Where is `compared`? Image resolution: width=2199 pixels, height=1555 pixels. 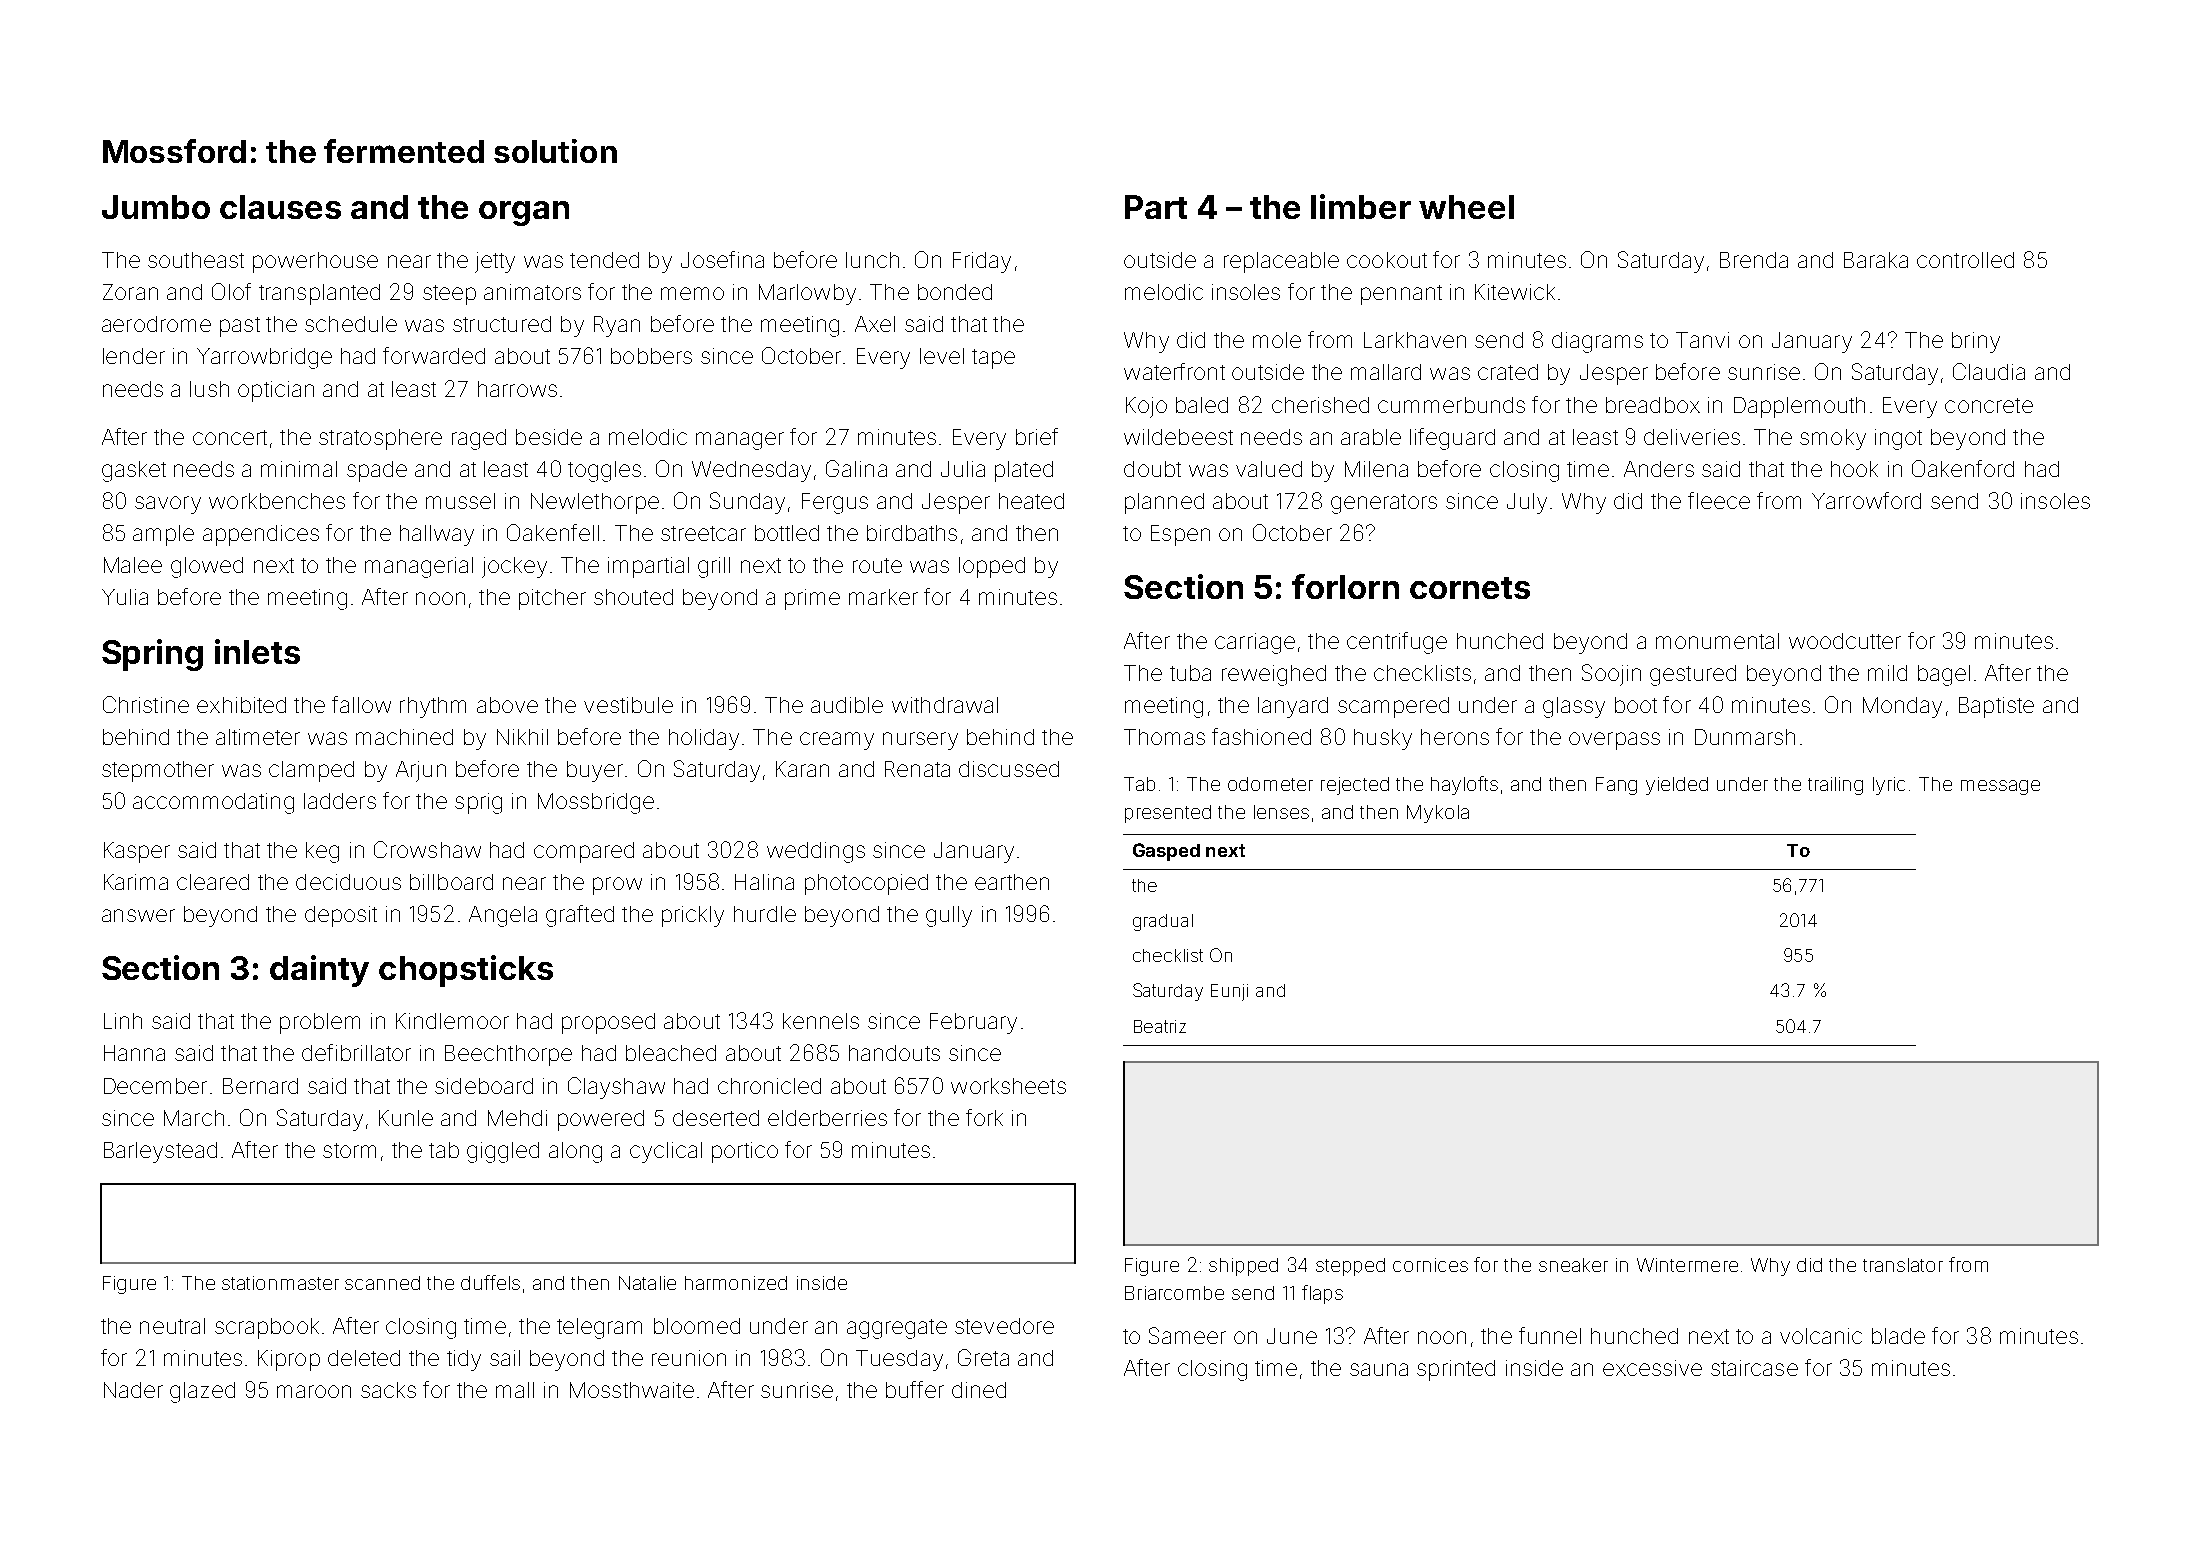 compared is located at coordinates (584, 852).
